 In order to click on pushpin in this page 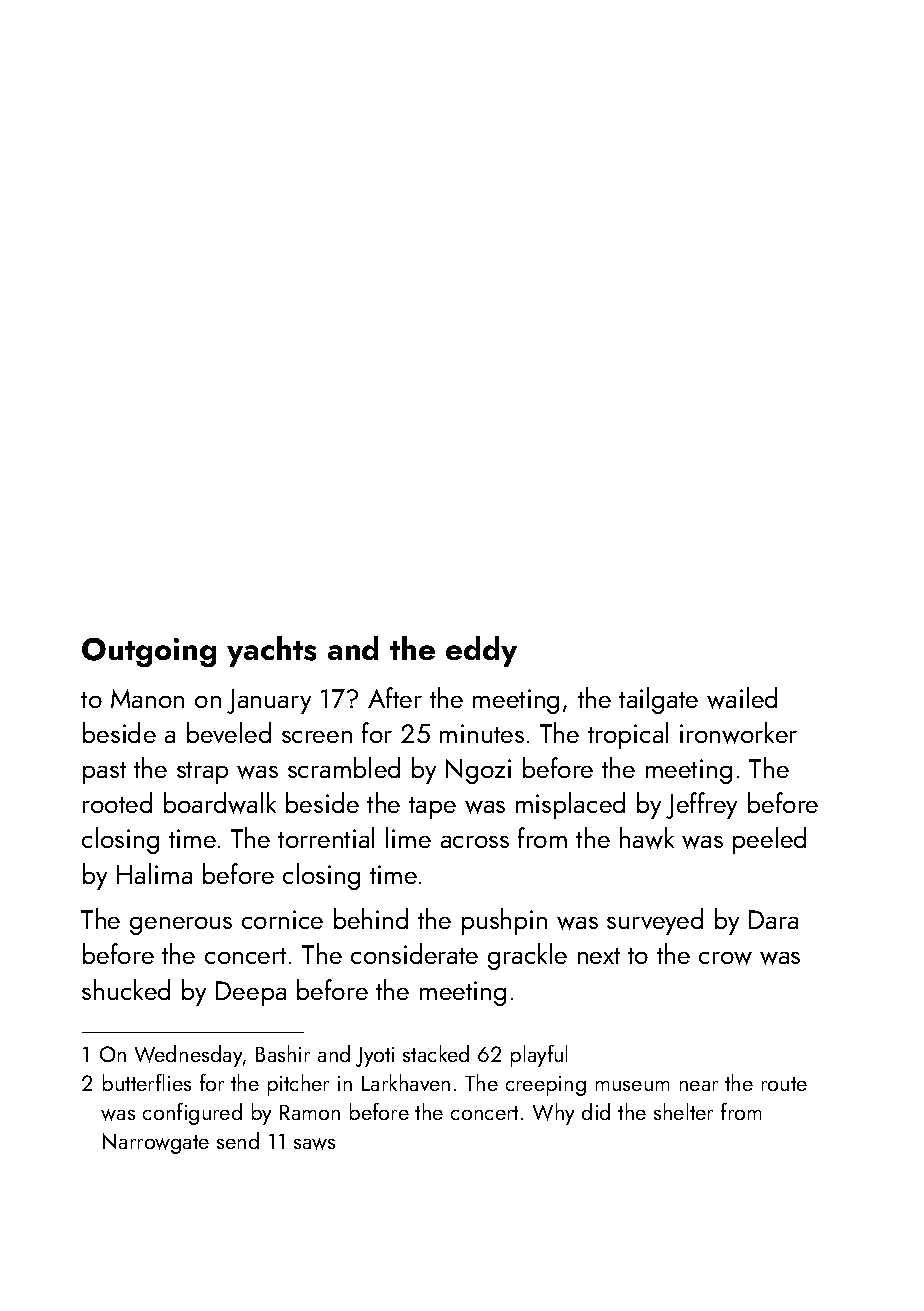, I will do `click(504, 921)`.
